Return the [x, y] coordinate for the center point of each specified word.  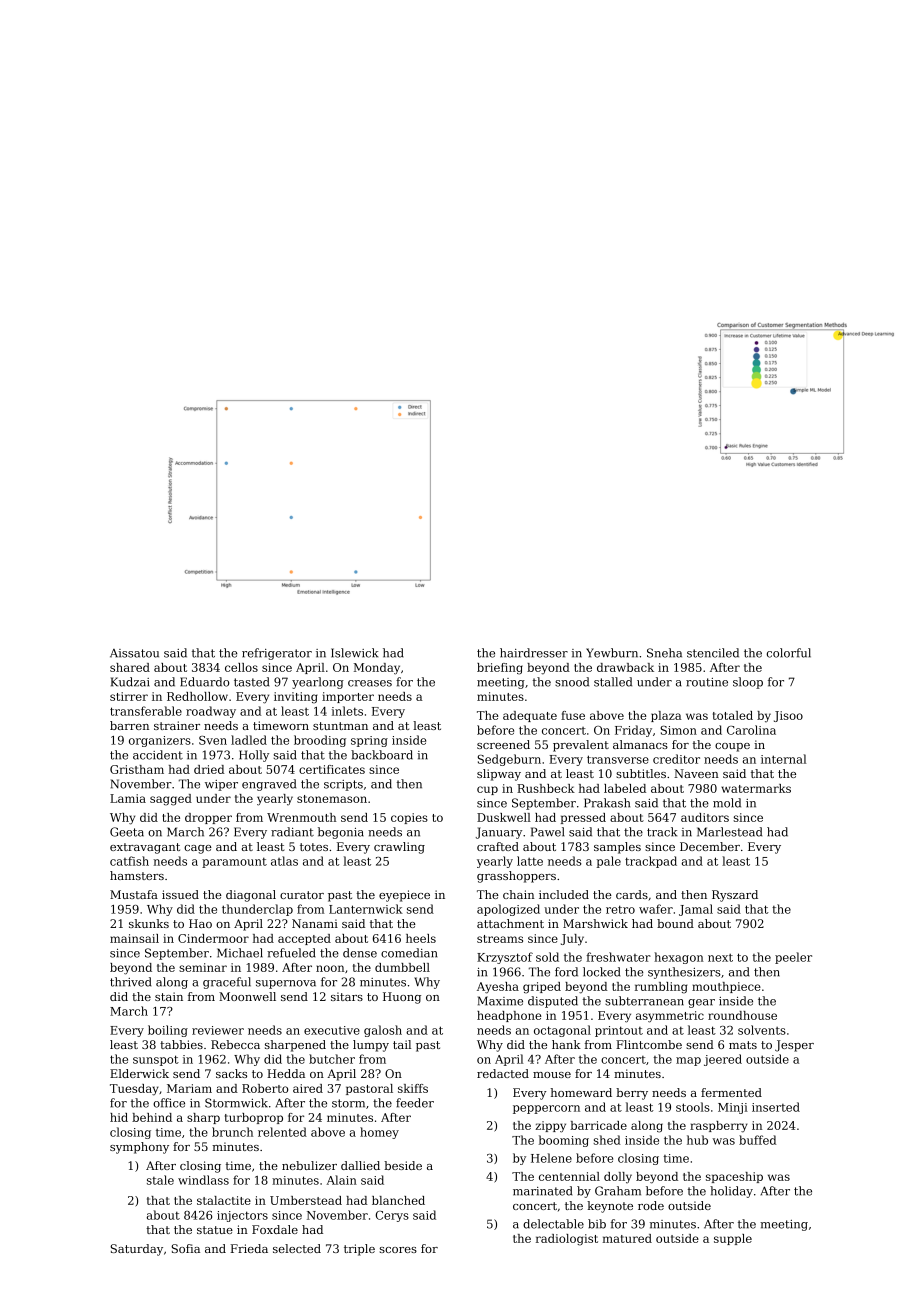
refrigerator [277, 654]
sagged [171, 800]
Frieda [249, 1248]
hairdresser [534, 653]
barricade [598, 1125]
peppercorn [546, 1109]
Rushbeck [546, 788]
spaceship [734, 1177]
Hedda [286, 1073]
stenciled [713, 653]
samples [617, 848]
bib [597, 1224]
